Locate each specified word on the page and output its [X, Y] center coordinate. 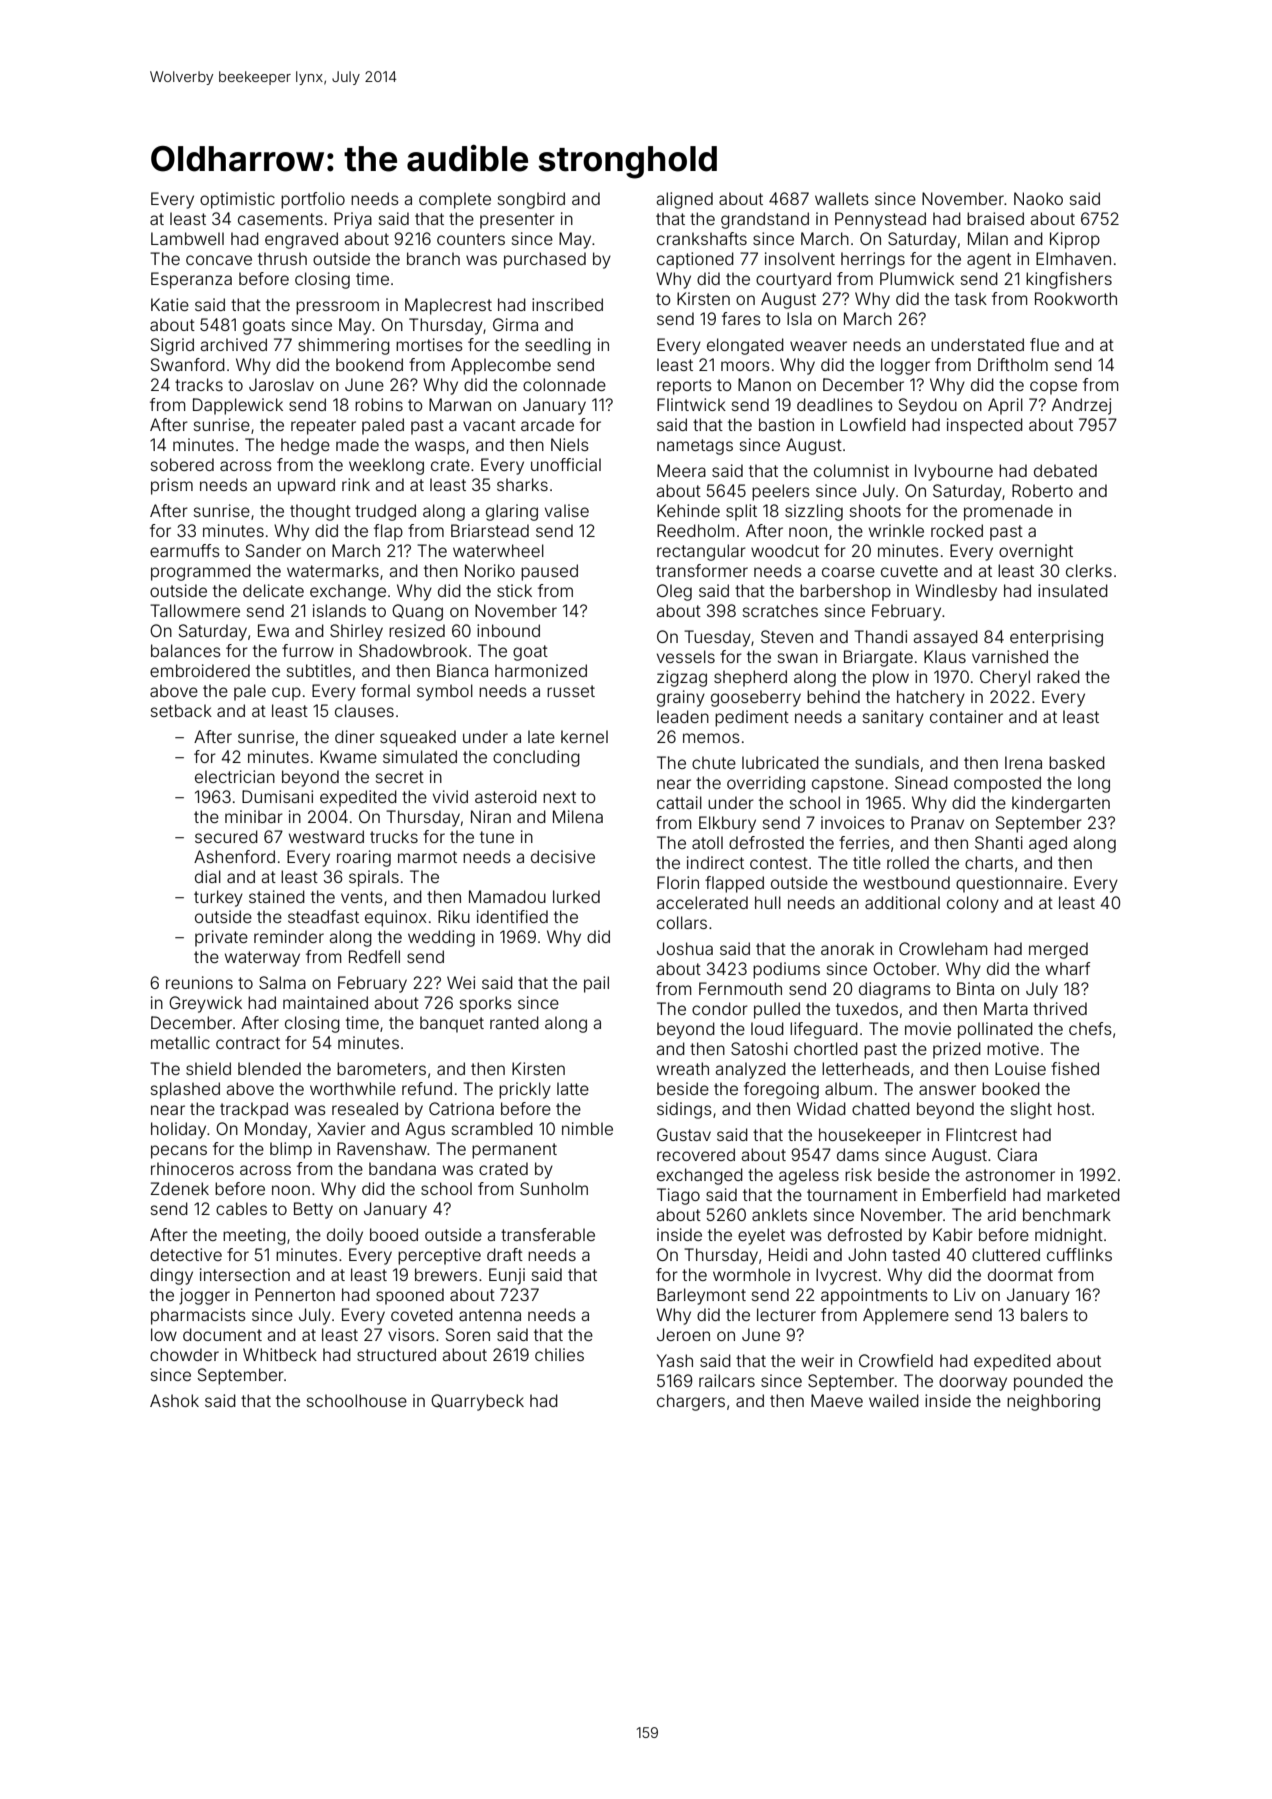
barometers [381, 1068]
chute [714, 762]
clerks [1089, 570]
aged [1048, 844]
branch [433, 258]
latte [573, 1088]
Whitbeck [280, 1354]
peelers [781, 492]
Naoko [1038, 198]
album [848, 1088]
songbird [531, 200]
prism [172, 486]
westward [326, 836]
